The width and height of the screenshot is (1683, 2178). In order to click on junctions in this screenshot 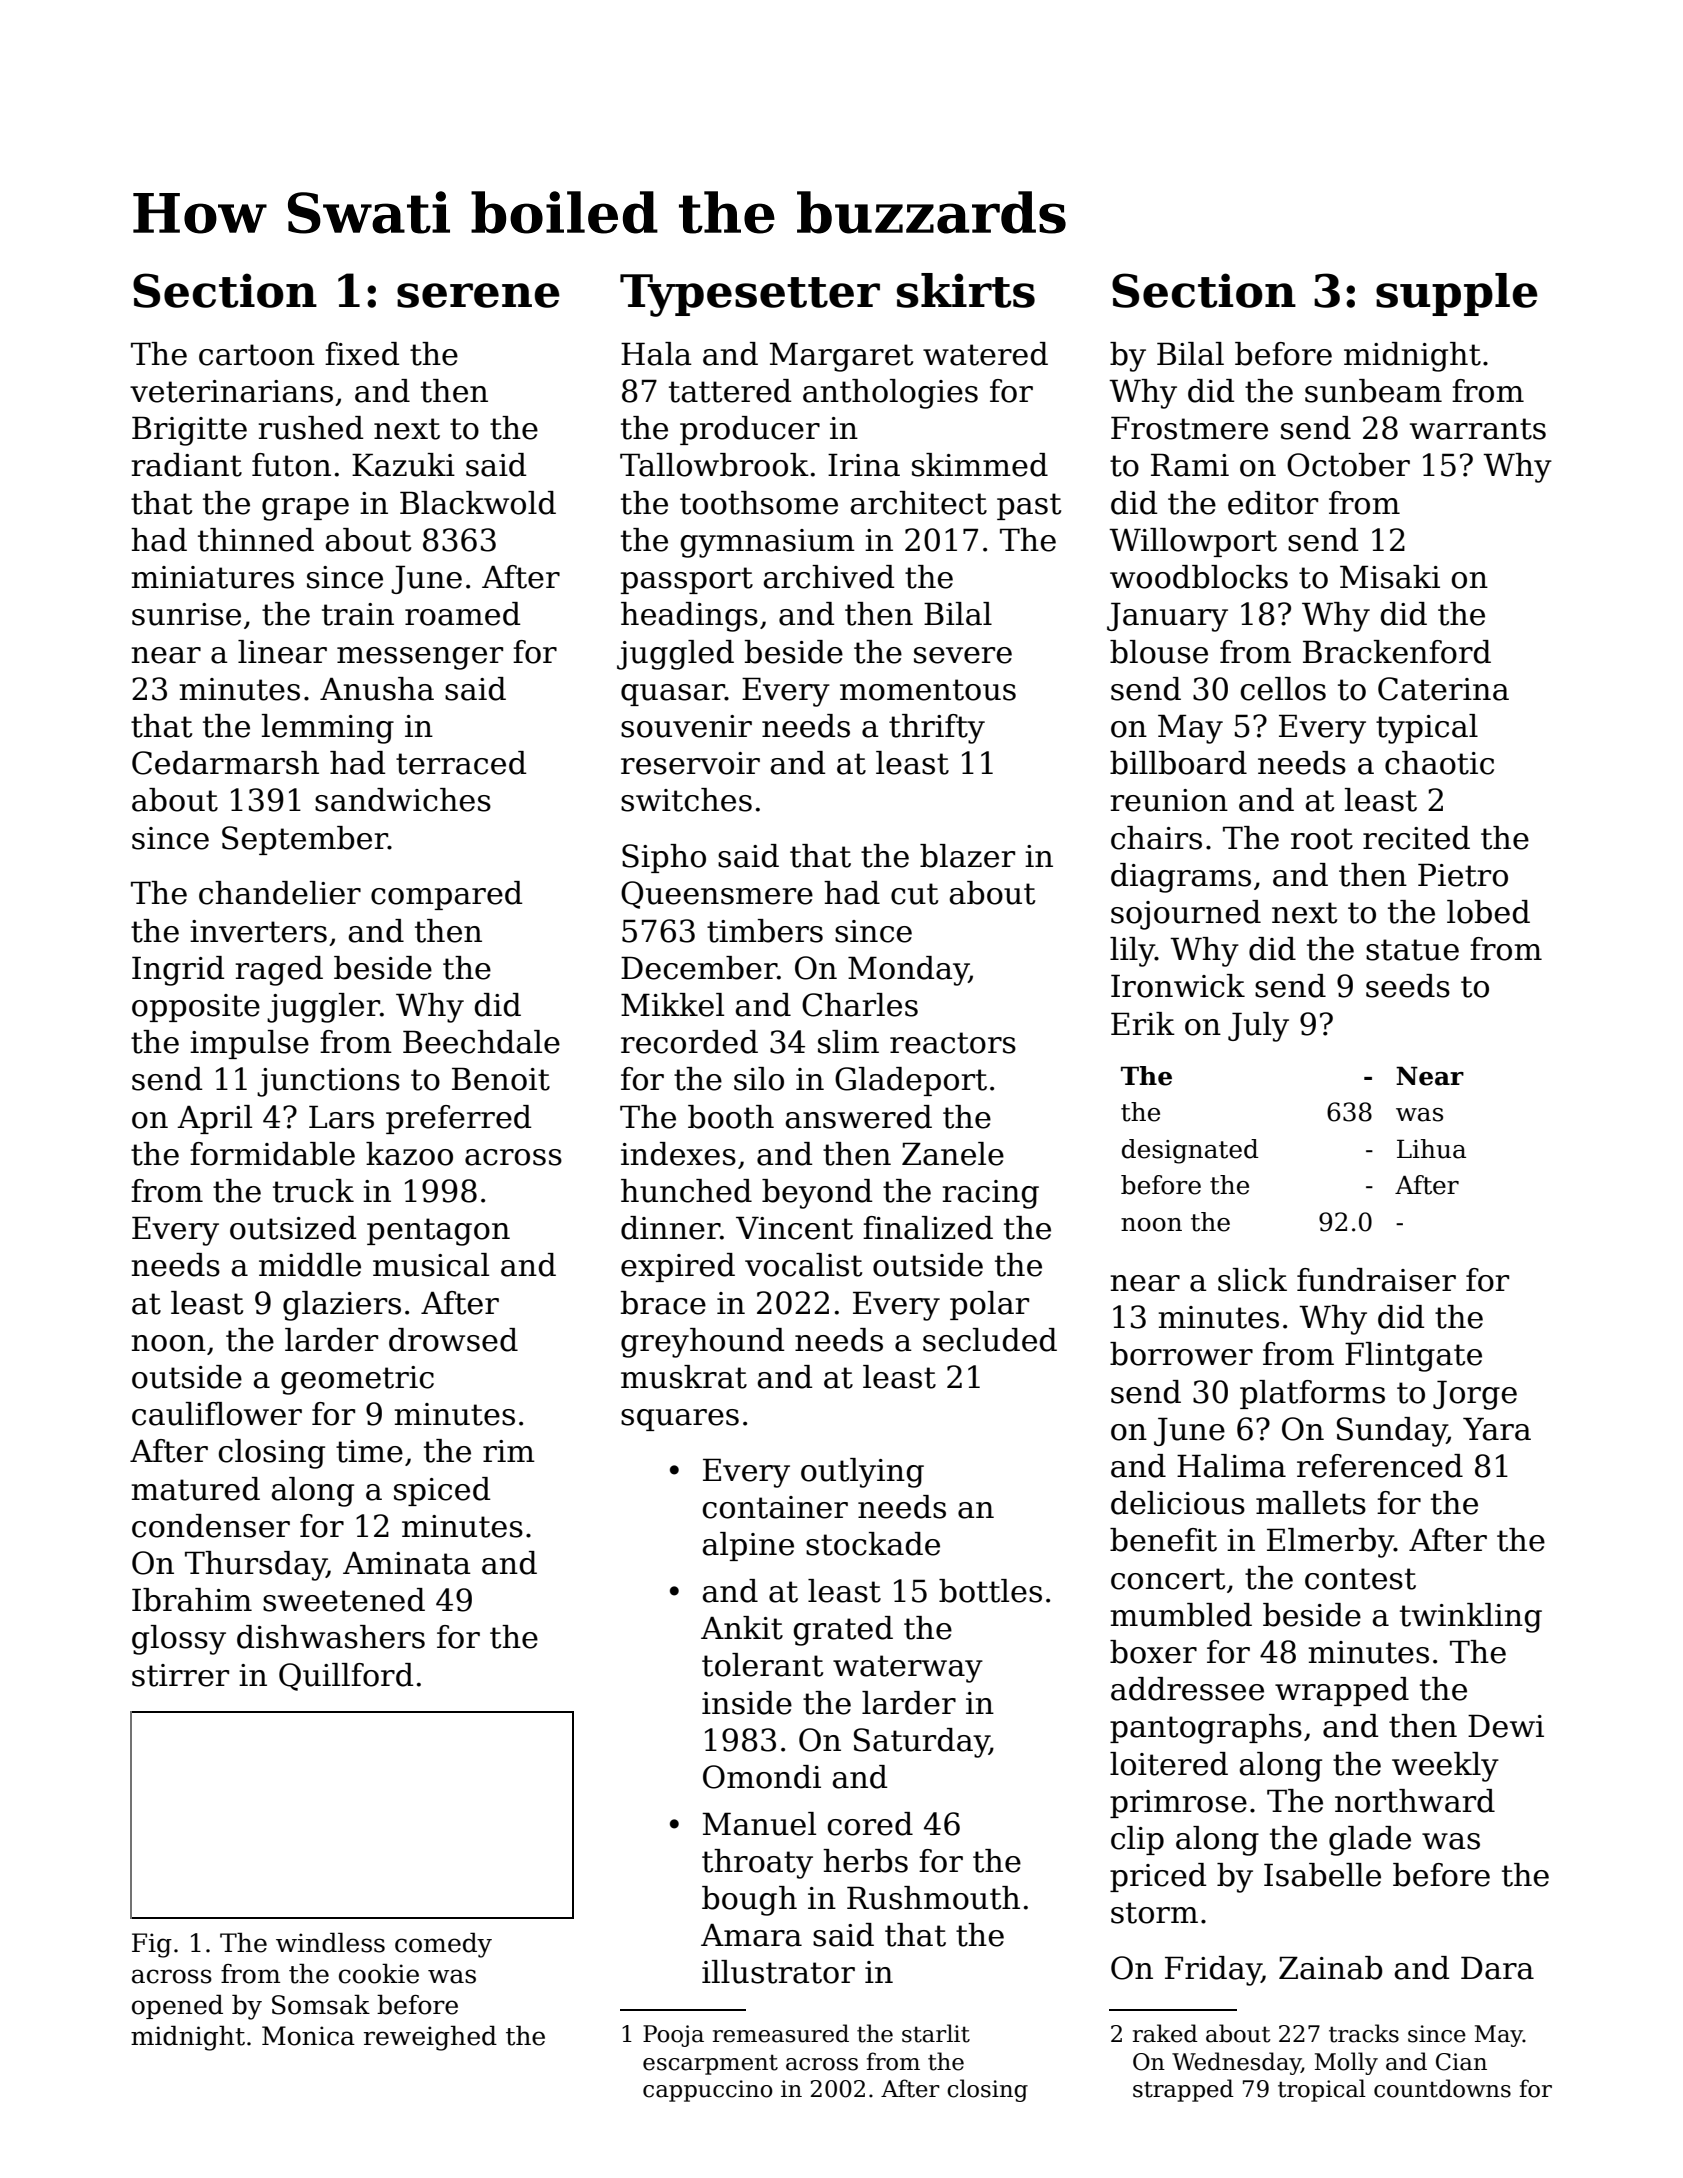, I will do `click(328, 1082)`.
